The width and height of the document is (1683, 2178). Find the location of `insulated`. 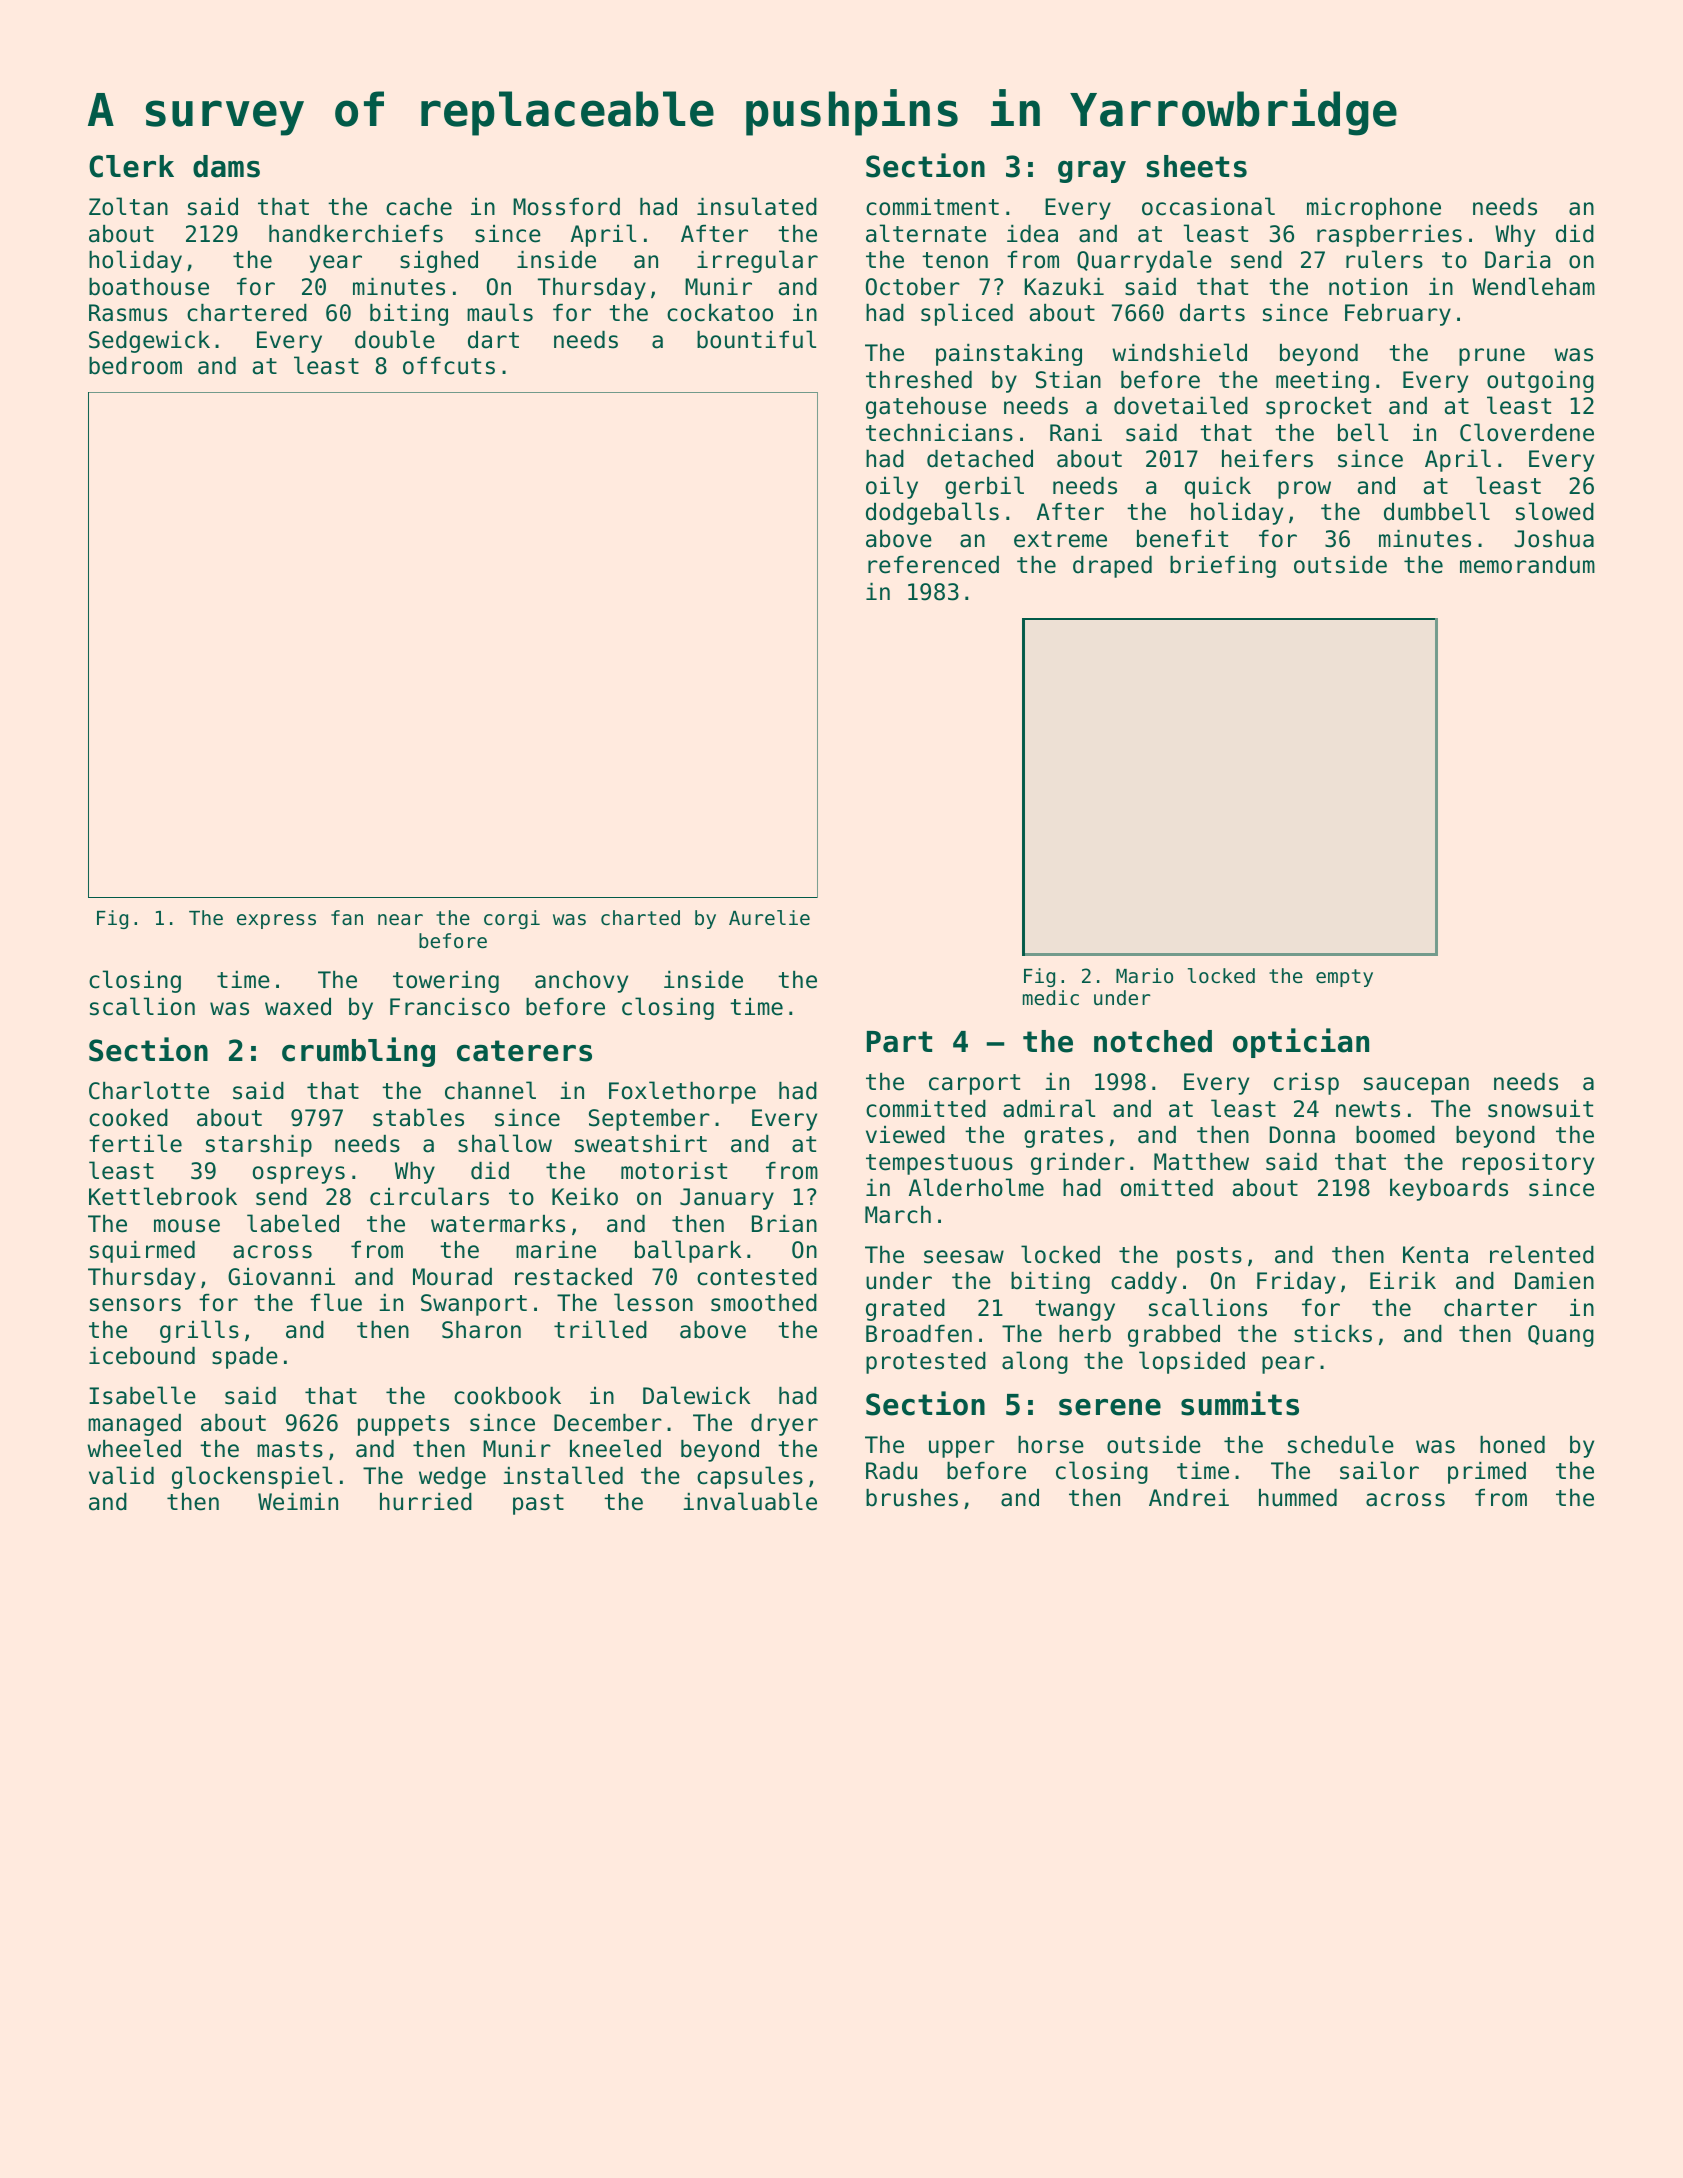

insulated is located at coordinates (757, 206).
